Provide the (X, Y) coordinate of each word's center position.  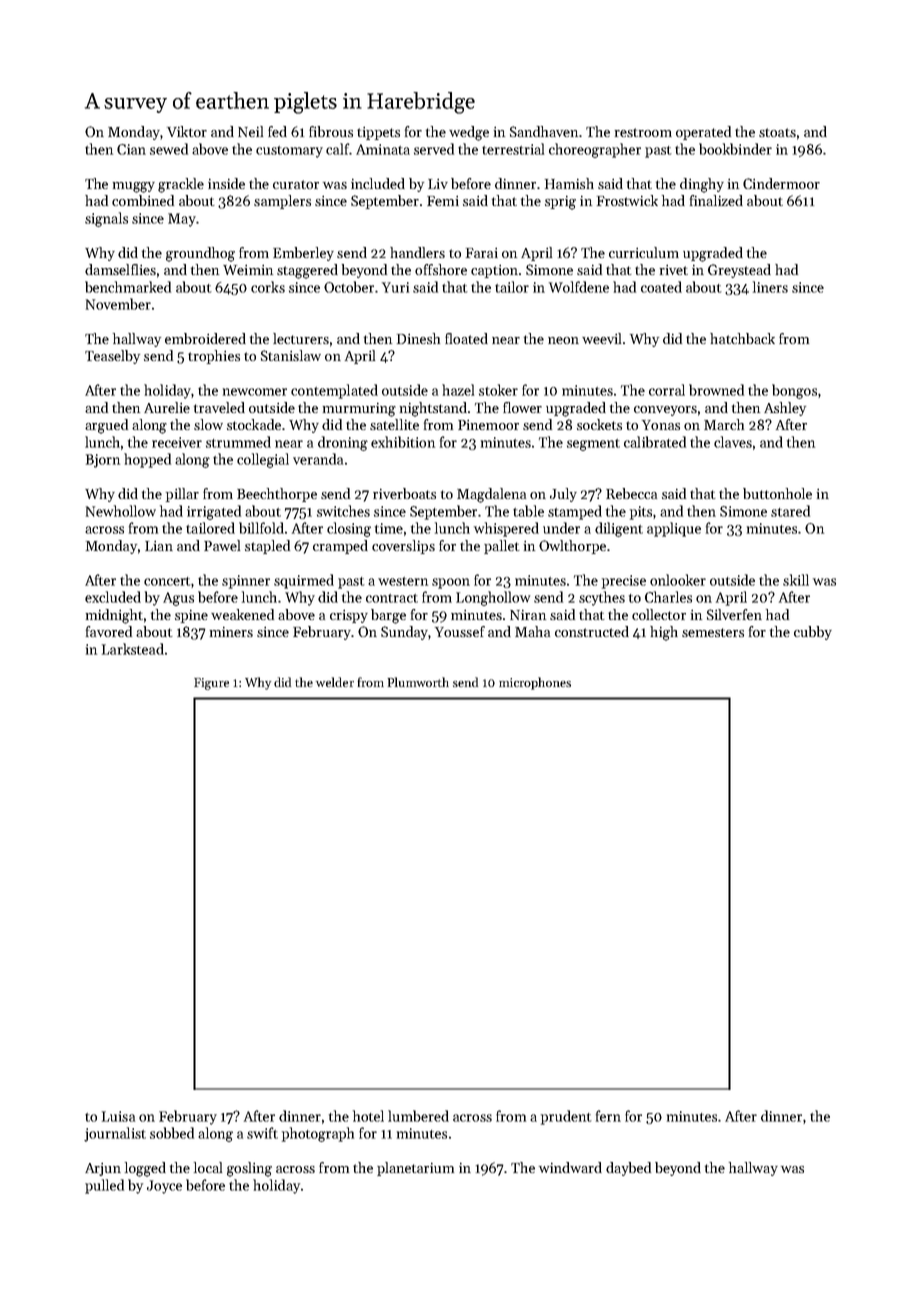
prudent (566, 1117)
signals (106, 219)
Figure (211, 684)
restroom (643, 132)
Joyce (164, 1187)
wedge (469, 133)
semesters (713, 632)
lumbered (418, 1116)
